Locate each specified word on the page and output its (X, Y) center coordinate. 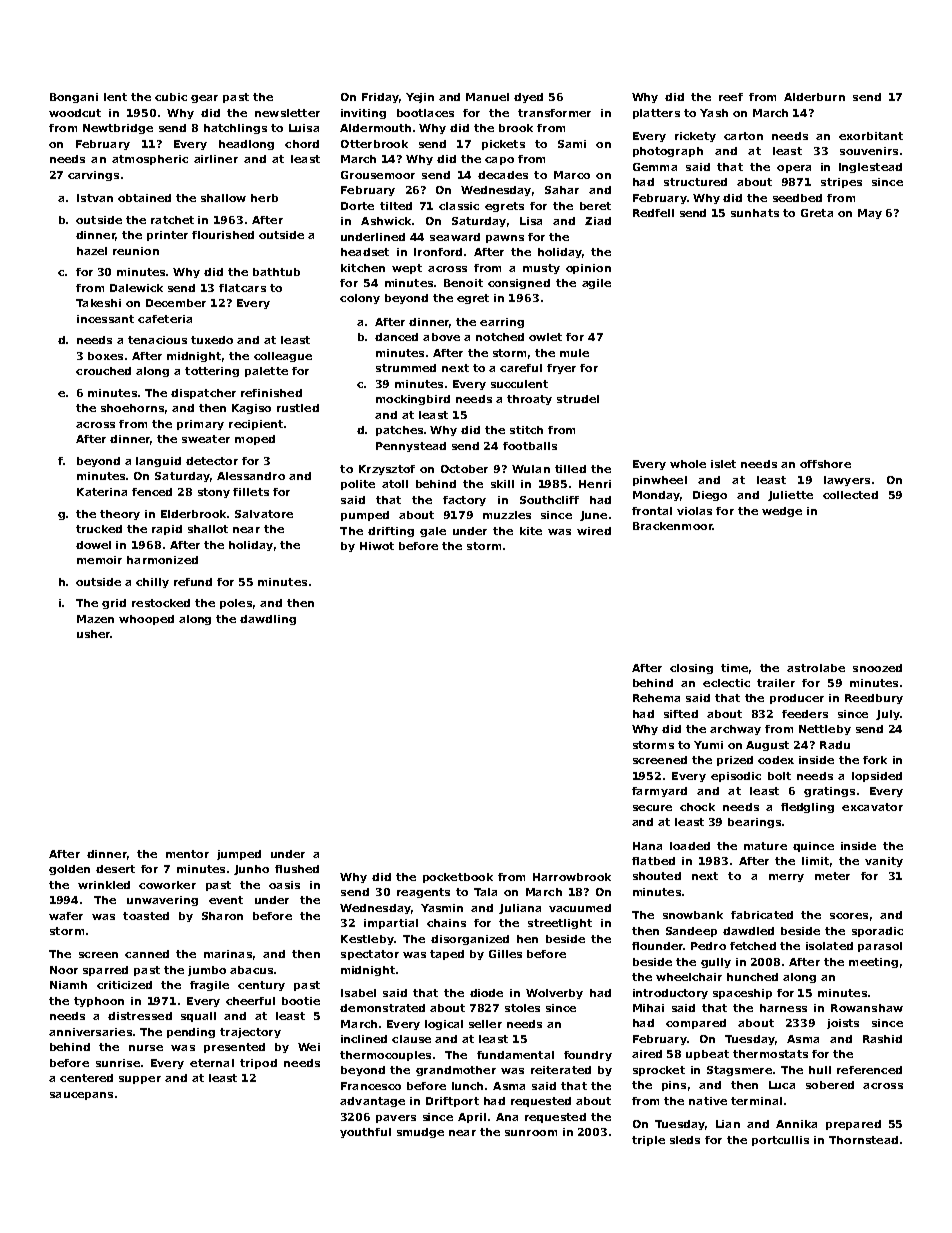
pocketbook (458, 878)
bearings (754, 823)
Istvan (95, 198)
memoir (99, 560)
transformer (554, 113)
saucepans (81, 1096)
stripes (841, 183)
